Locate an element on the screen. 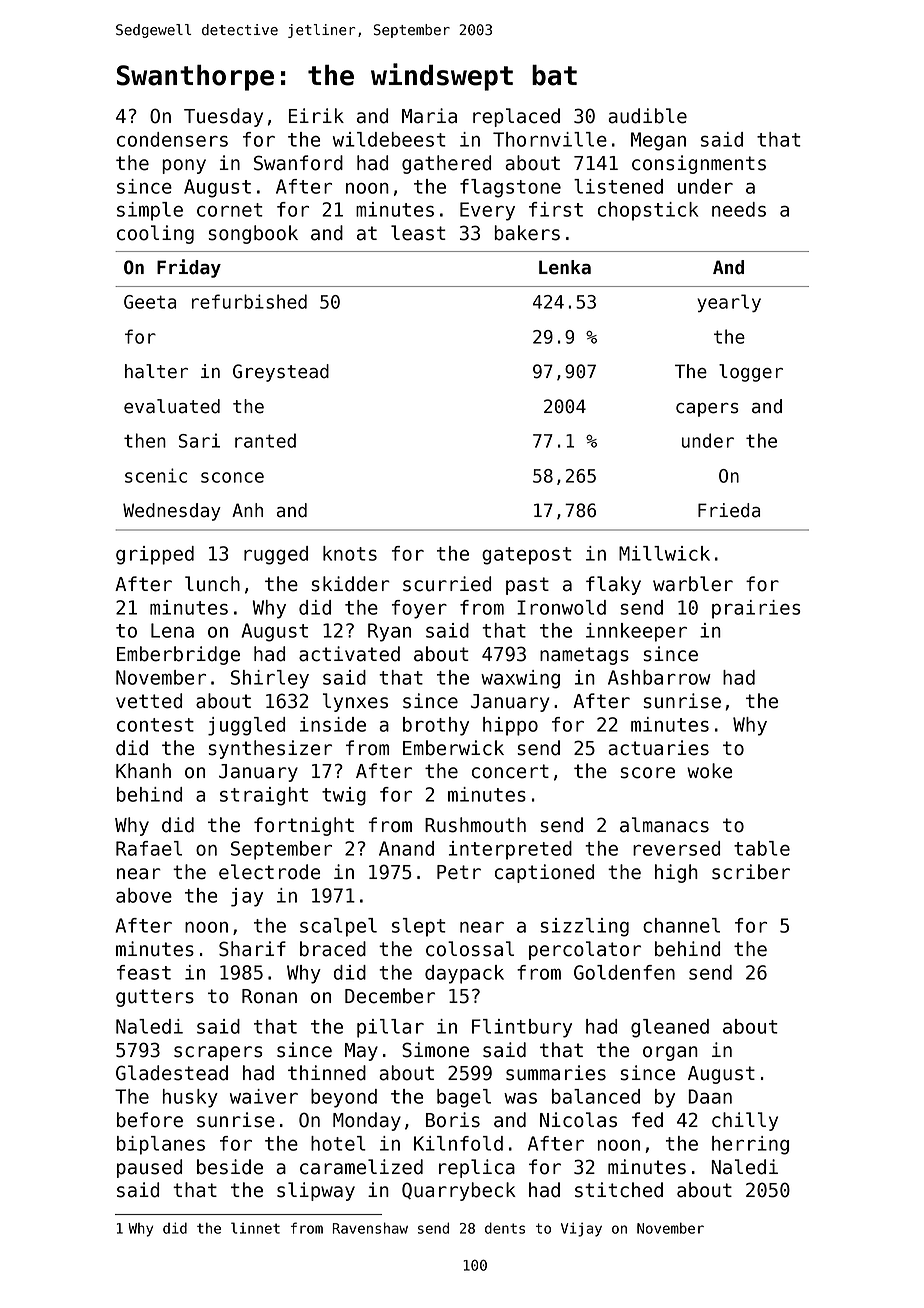  Every is located at coordinates (487, 211).
